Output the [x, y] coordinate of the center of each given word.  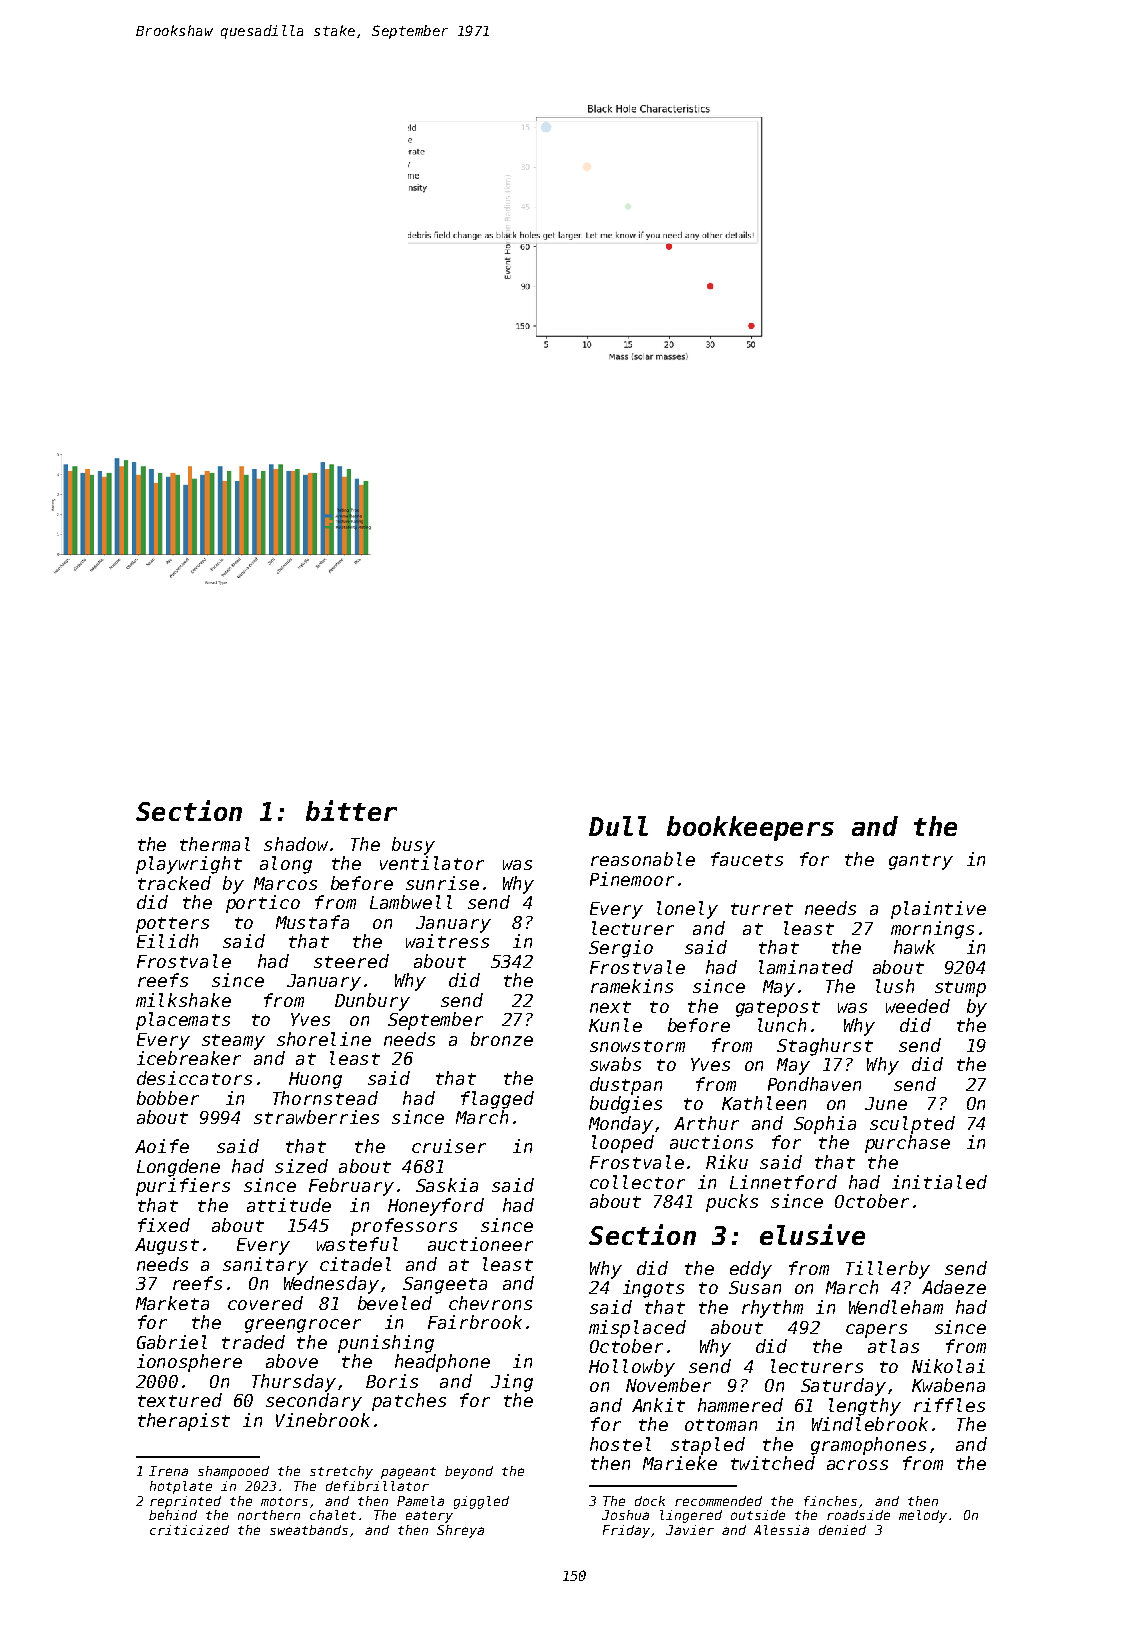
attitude [289, 1205]
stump [960, 989]
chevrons [490, 1303]
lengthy [865, 1407]
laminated [806, 967]
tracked [174, 883]
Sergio [621, 949]
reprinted [185, 1502]
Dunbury [372, 1002]
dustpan [626, 1086]
